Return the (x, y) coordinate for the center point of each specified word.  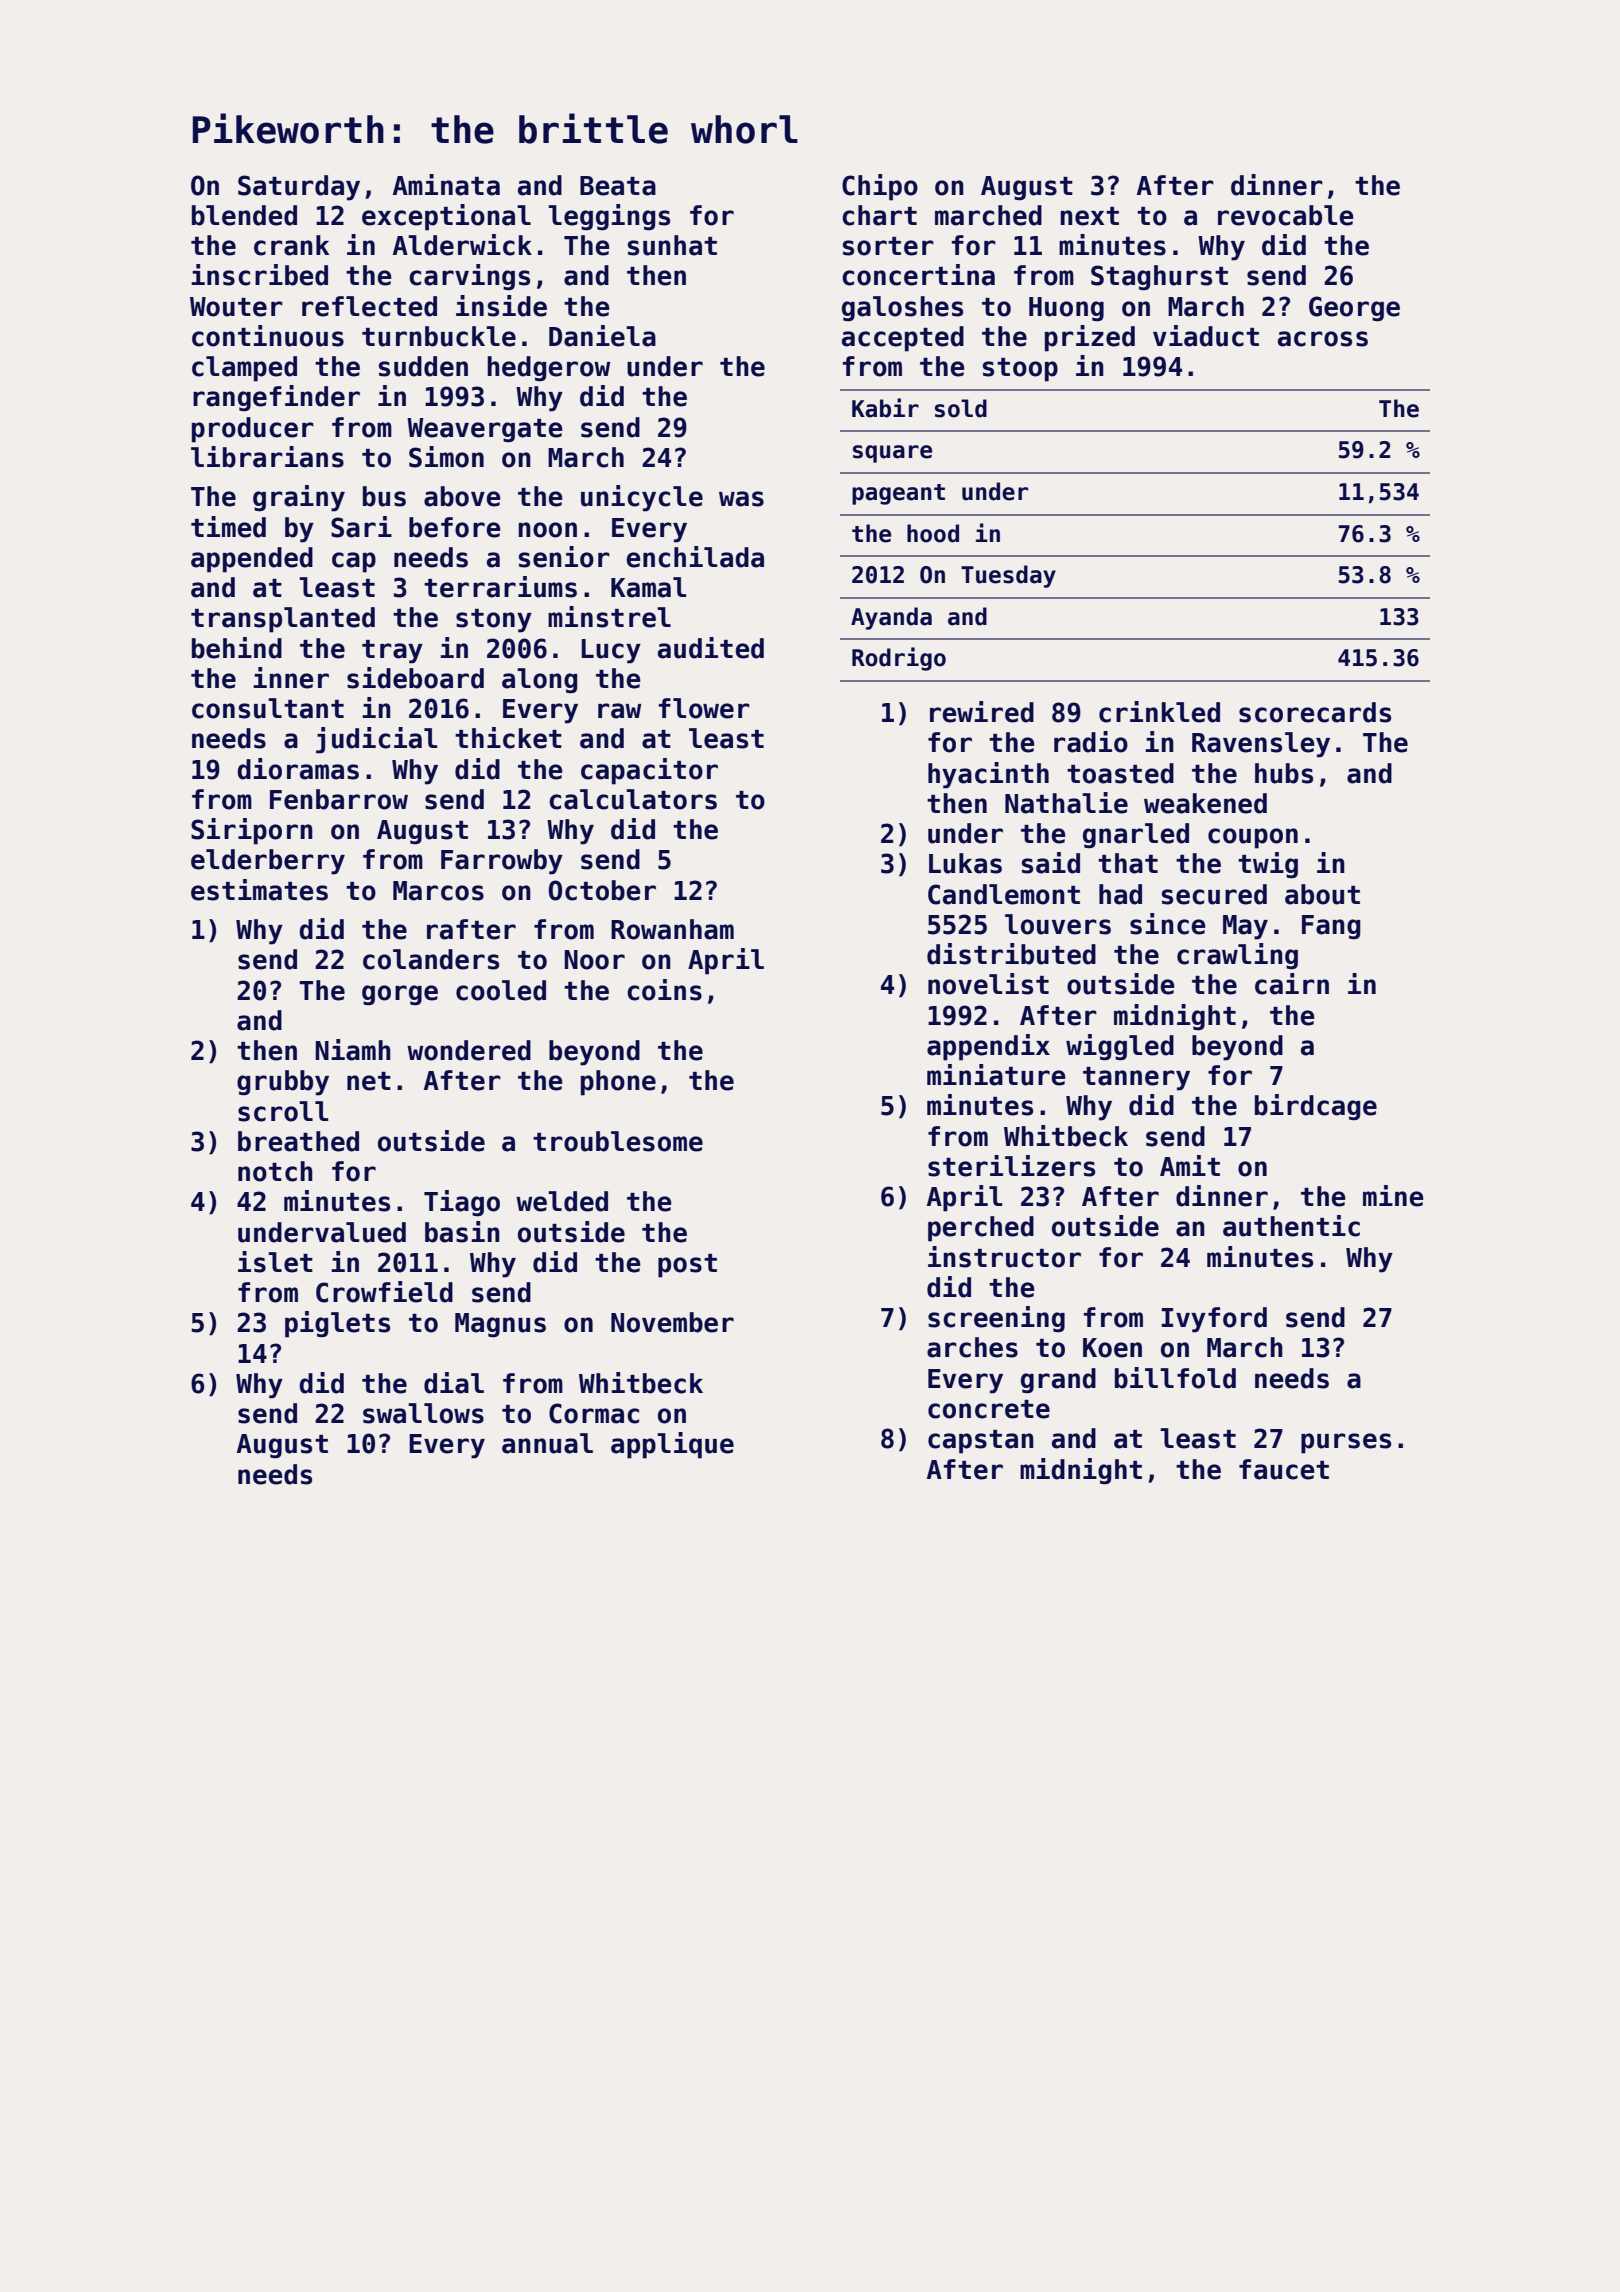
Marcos (438, 891)
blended (244, 215)
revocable (1286, 215)
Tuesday (1008, 576)
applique (672, 1445)
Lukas (965, 863)
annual (547, 1443)
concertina (918, 275)
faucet (1284, 1469)
